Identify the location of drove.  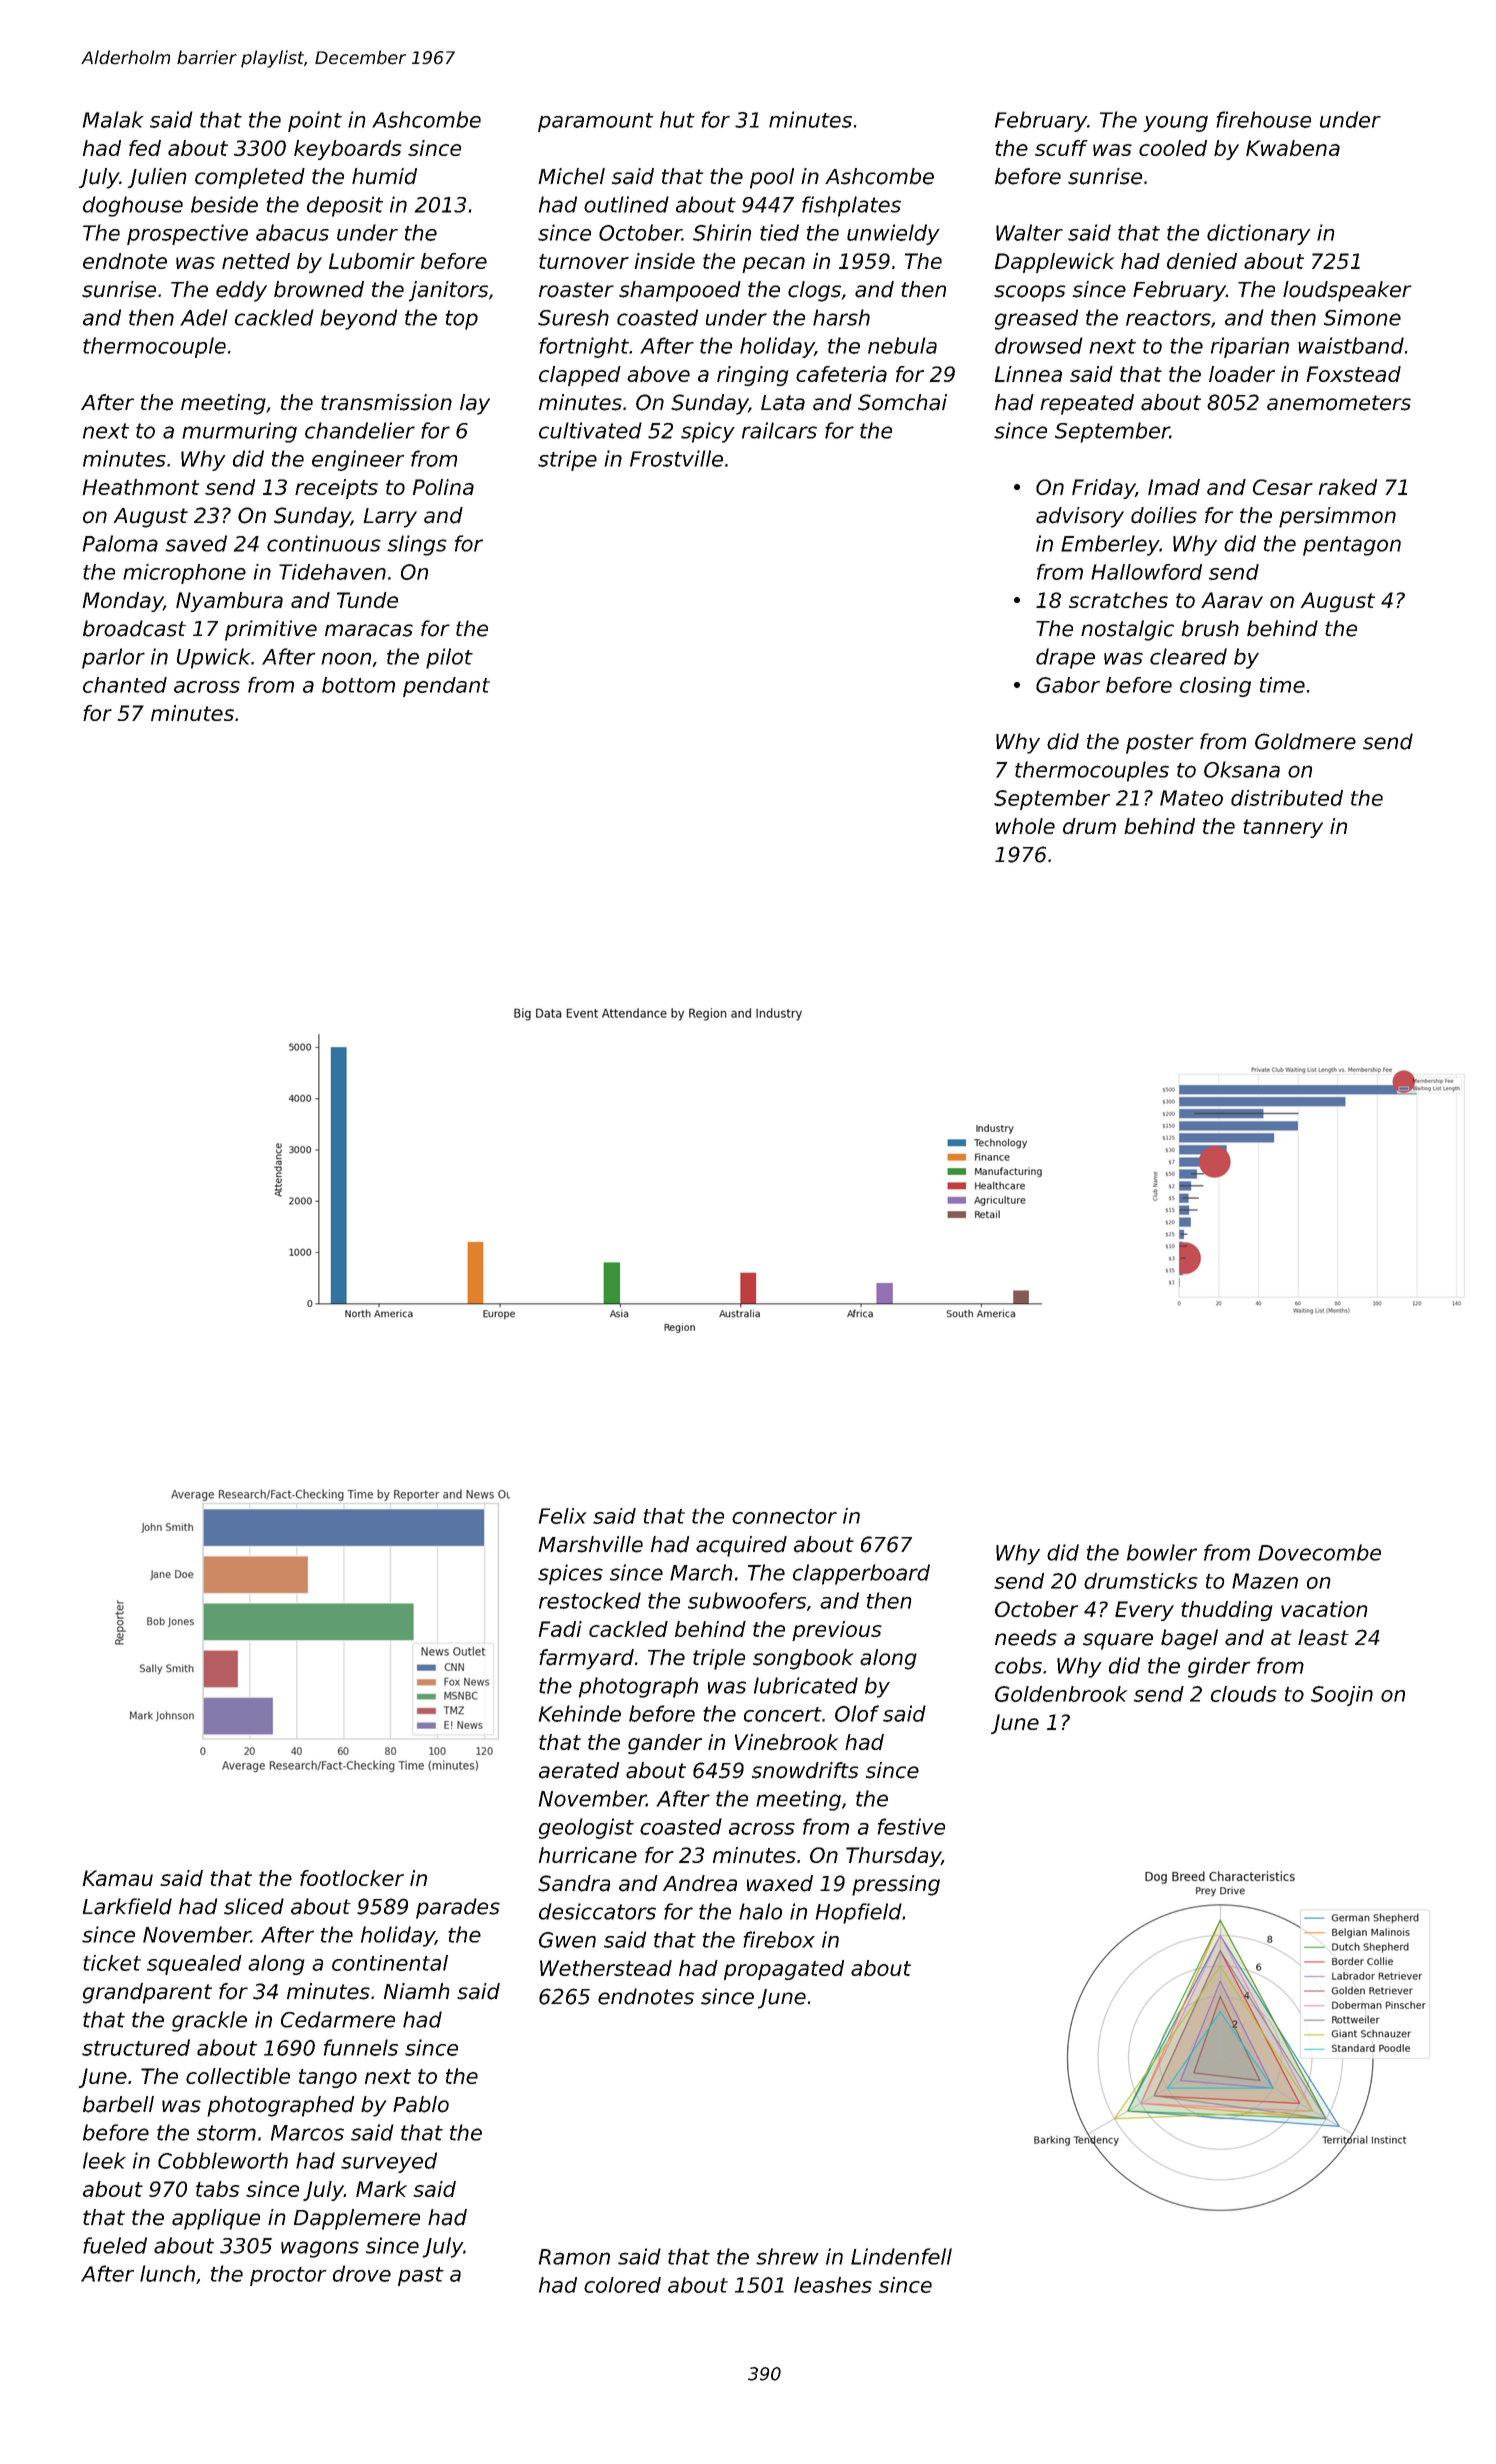
(362, 2273).
